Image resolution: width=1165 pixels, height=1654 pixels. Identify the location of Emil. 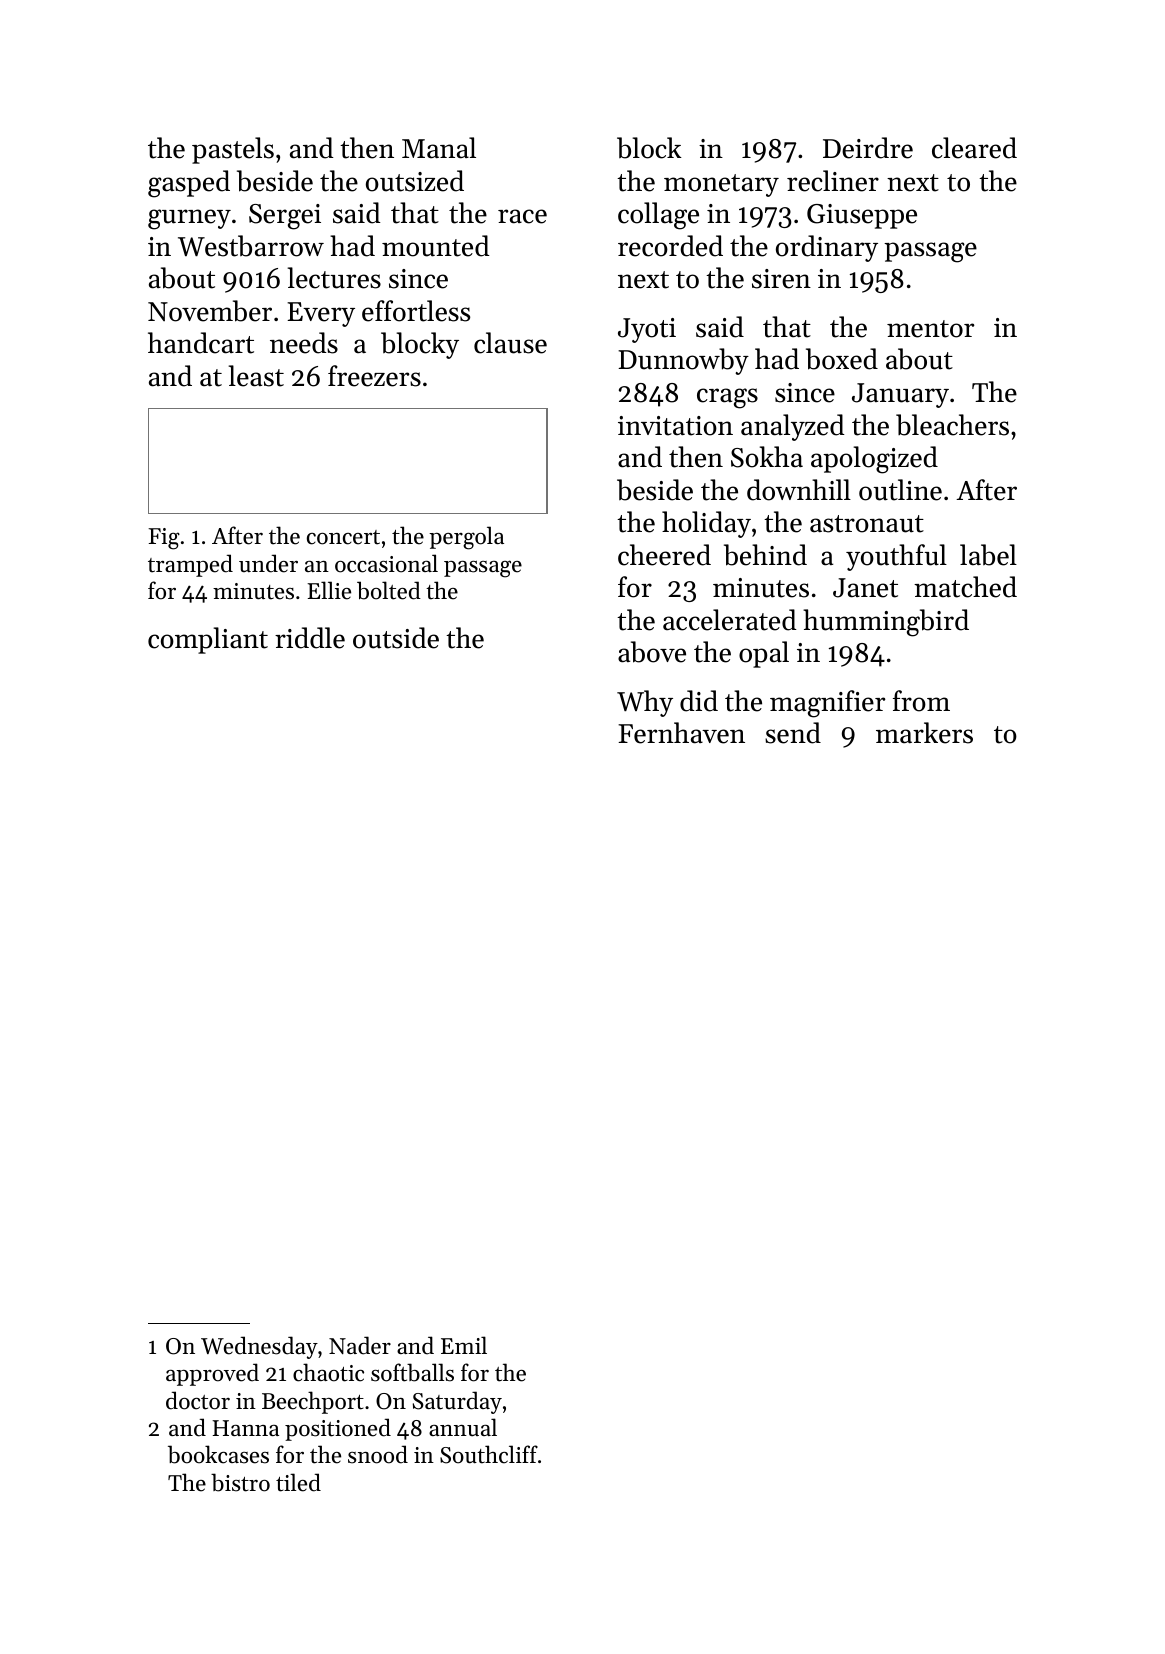
(464, 1345).
